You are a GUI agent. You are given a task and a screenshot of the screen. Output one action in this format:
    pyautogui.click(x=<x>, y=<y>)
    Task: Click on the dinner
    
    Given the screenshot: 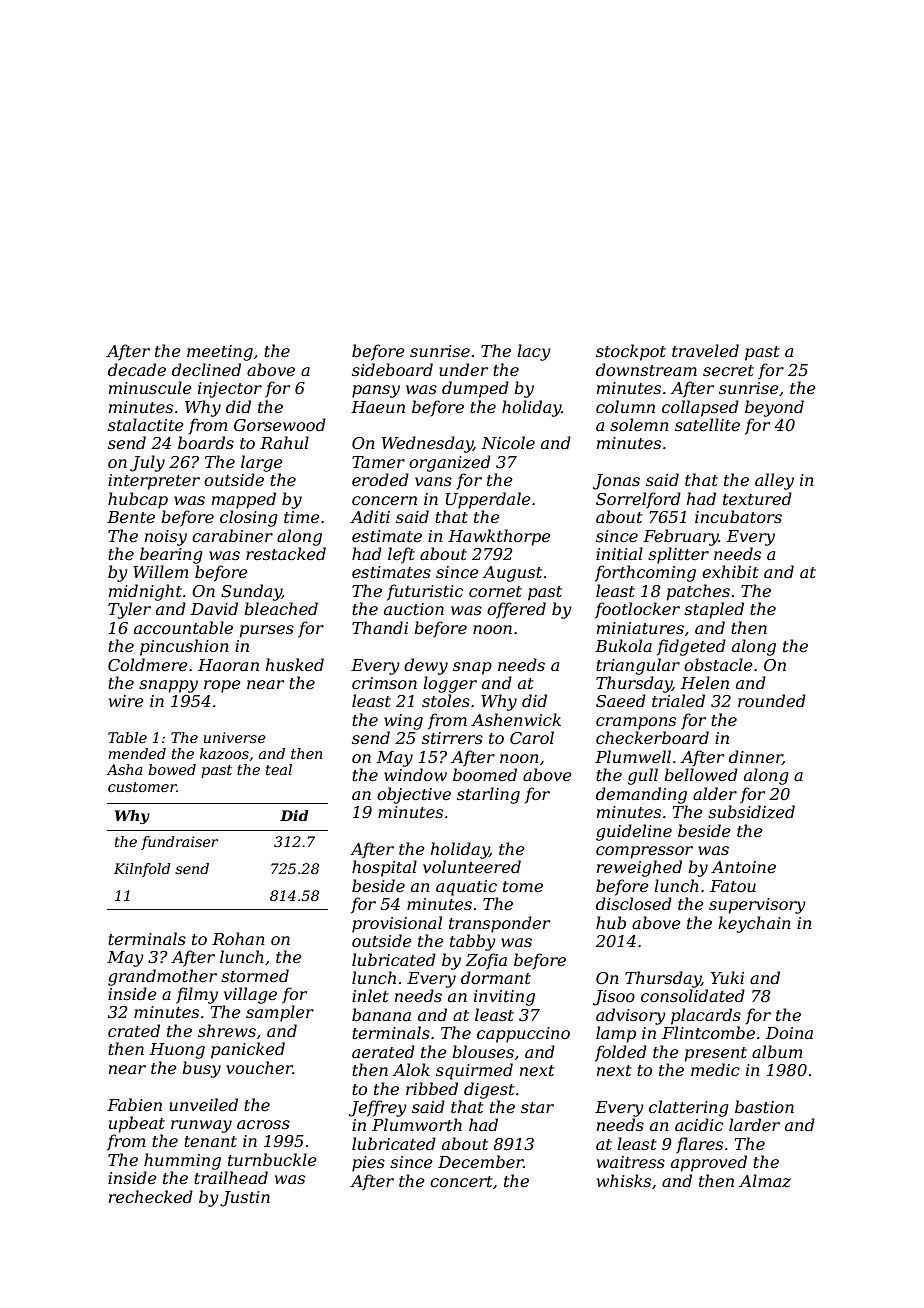 What is the action you would take?
    pyautogui.click(x=755, y=757)
